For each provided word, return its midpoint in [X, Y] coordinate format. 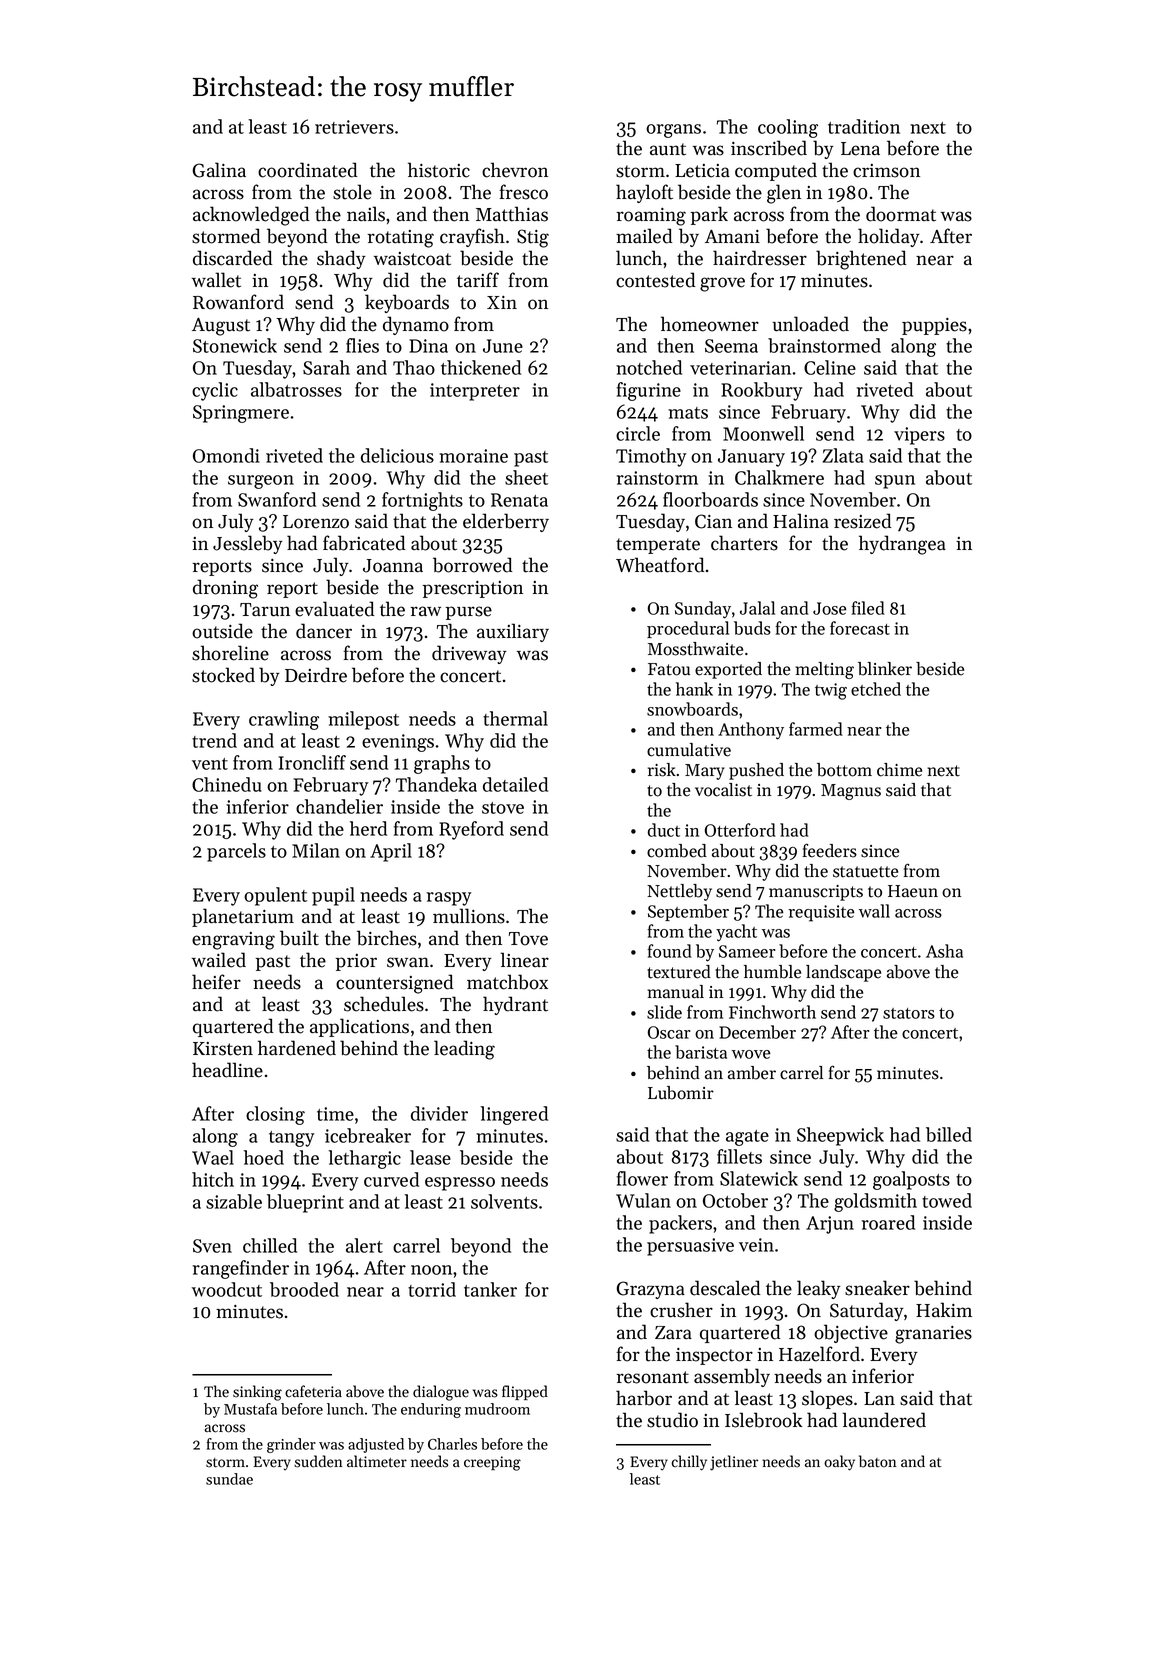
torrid [432, 1289]
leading [464, 1050]
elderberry [506, 522]
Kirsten [223, 1049]
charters [744, 543]
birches [387, 938]
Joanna [393, 566]
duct [664, 830]
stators [909, 1013]
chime [899, 770]
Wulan [643, 1200]
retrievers [354, 127]
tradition [864, 126]
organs [673, 131]
